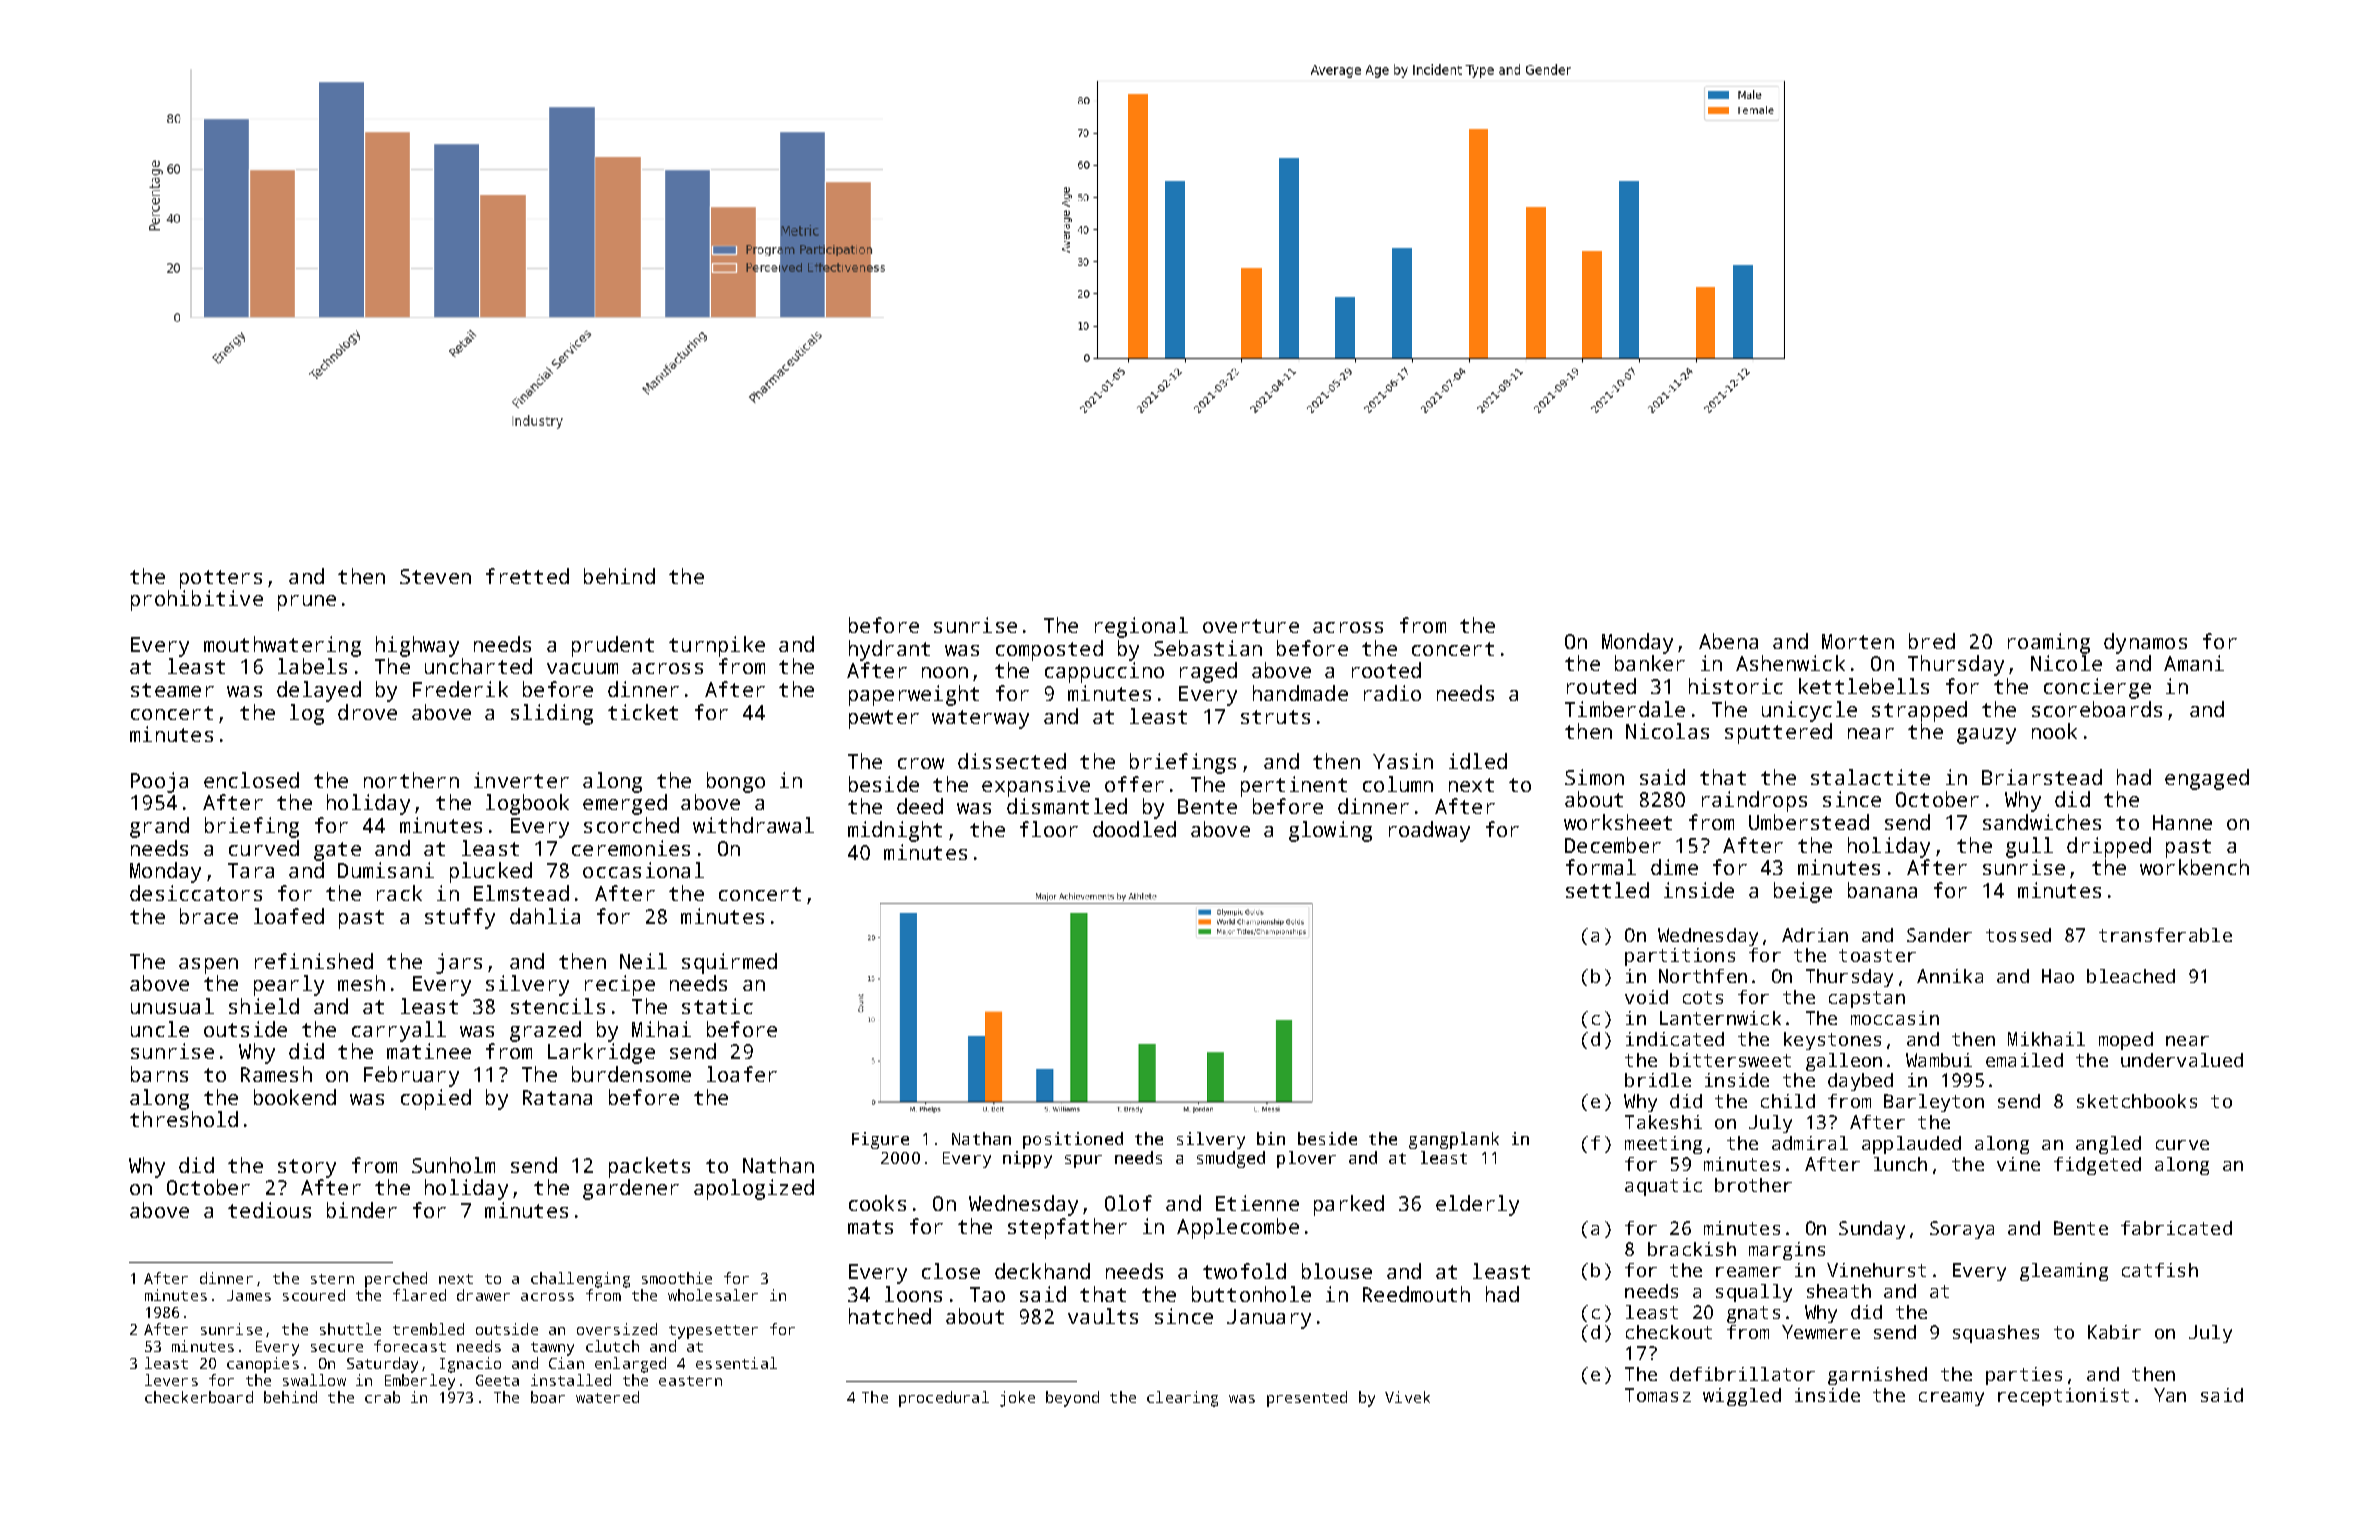 The width and height of the image is (2380, 1540). I want to click on cooks, so click(877, 1203).
